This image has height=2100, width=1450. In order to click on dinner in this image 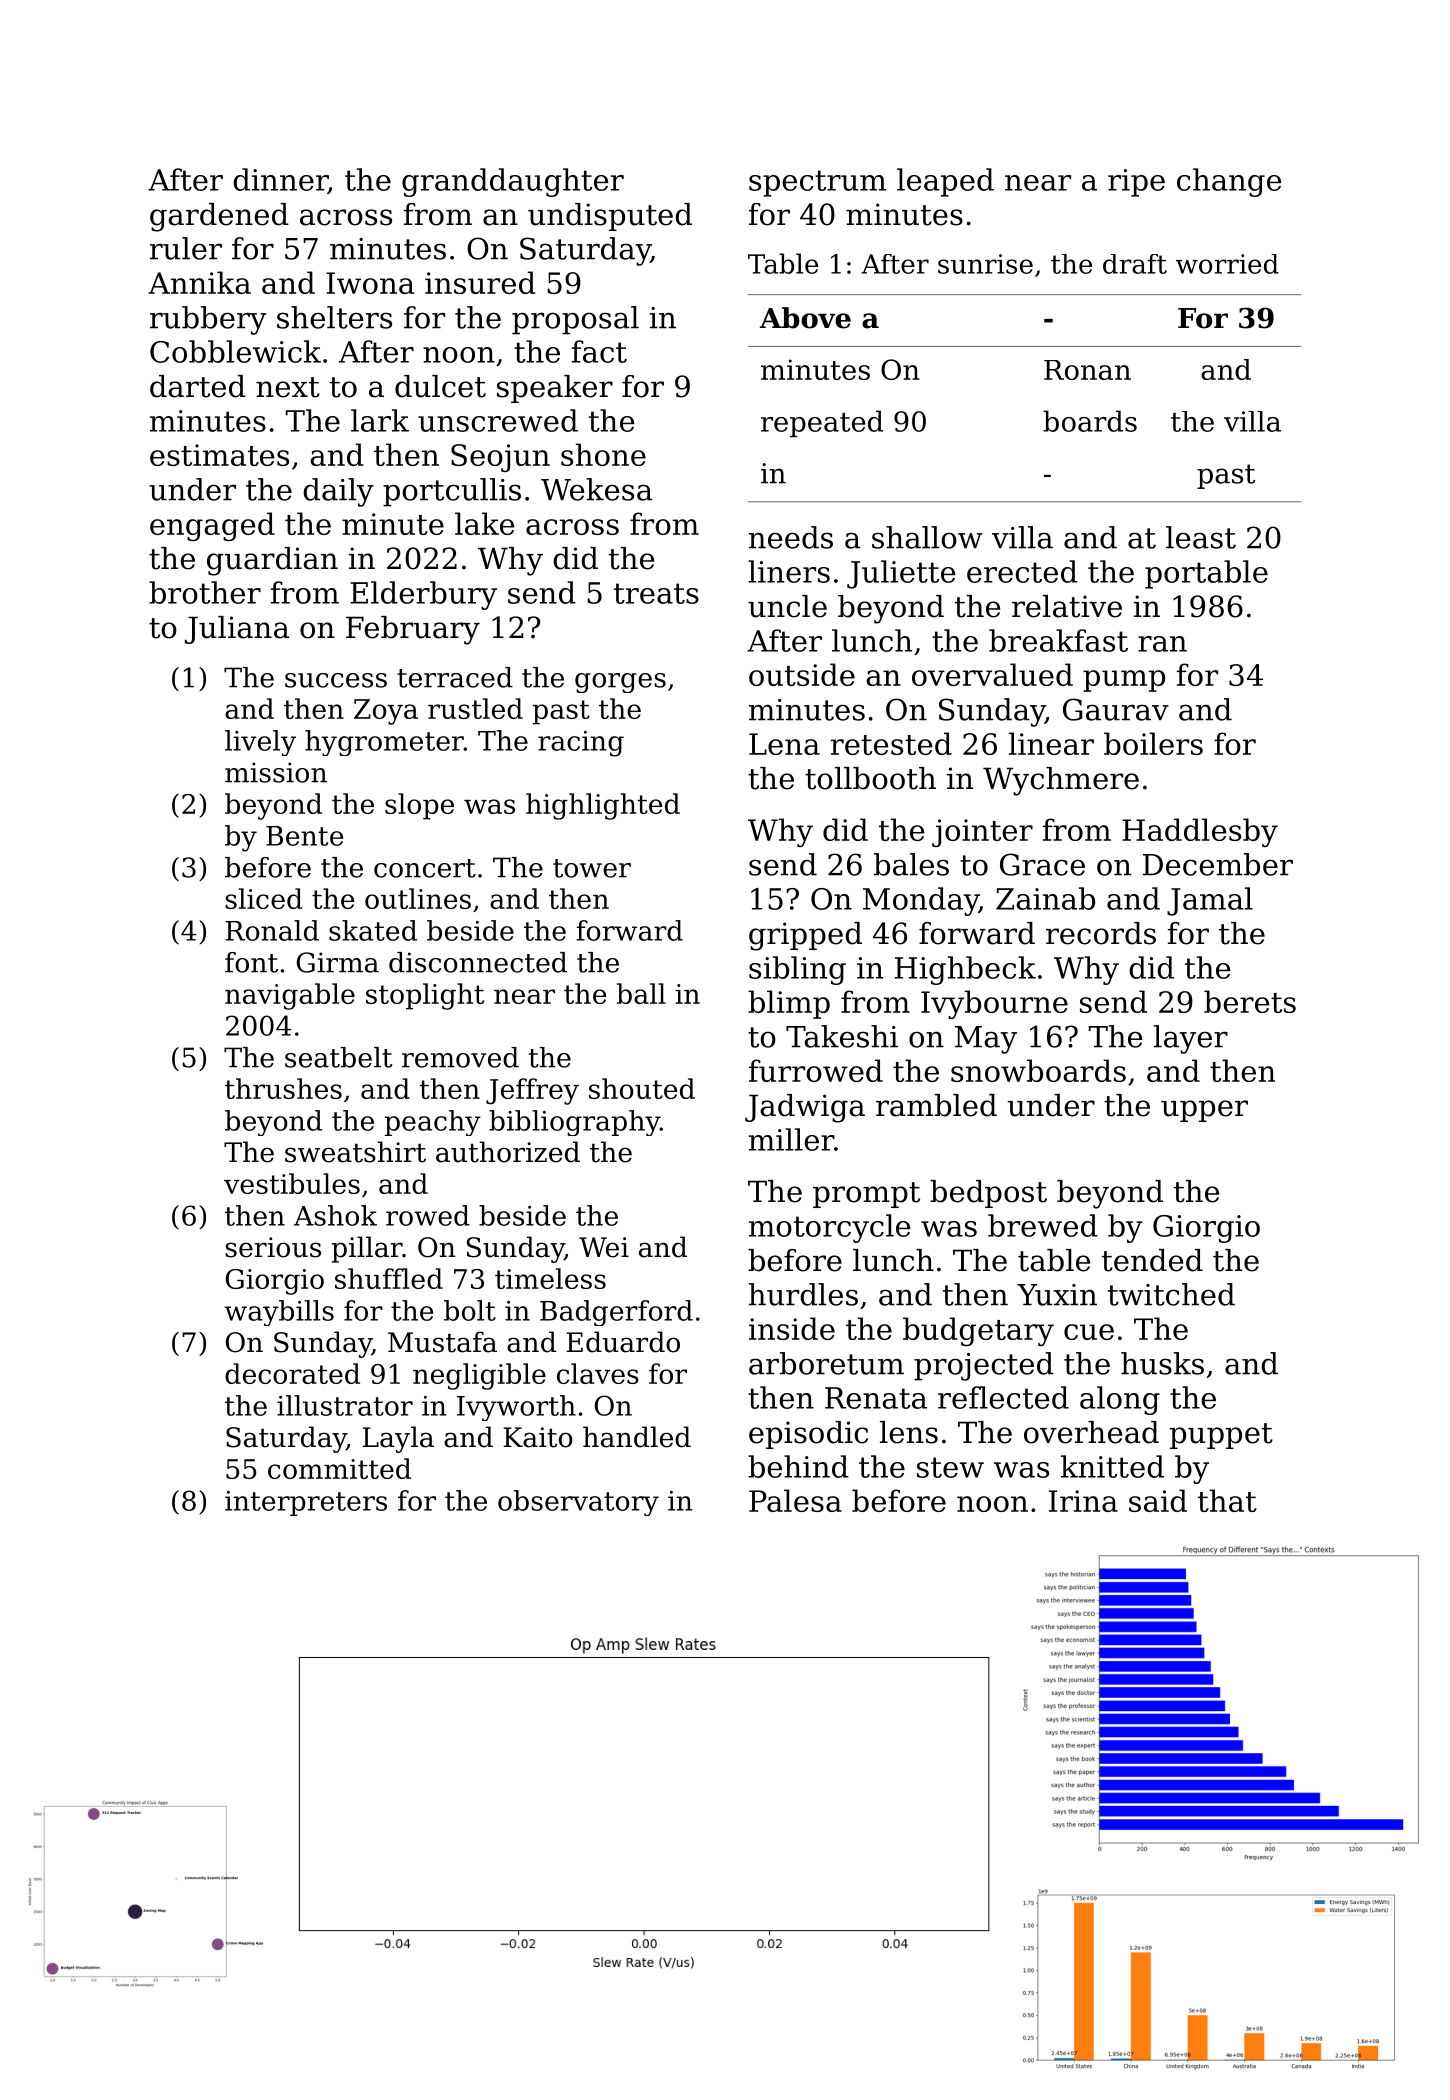, I will do `click(280, 180)`.
